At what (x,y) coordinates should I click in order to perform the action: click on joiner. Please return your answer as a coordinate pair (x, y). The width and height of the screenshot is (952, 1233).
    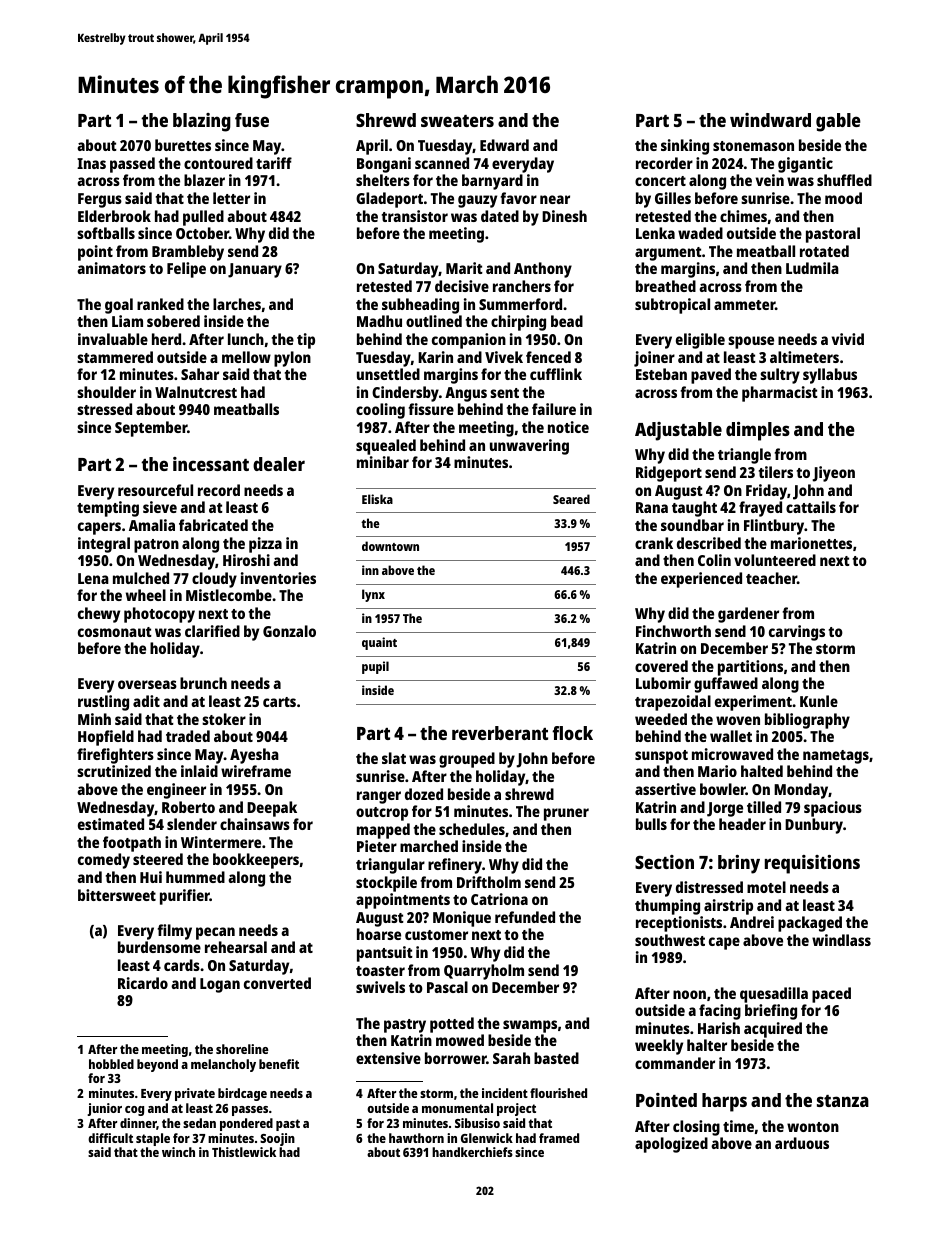
    Looking at the image, I should click on (654, 359).
